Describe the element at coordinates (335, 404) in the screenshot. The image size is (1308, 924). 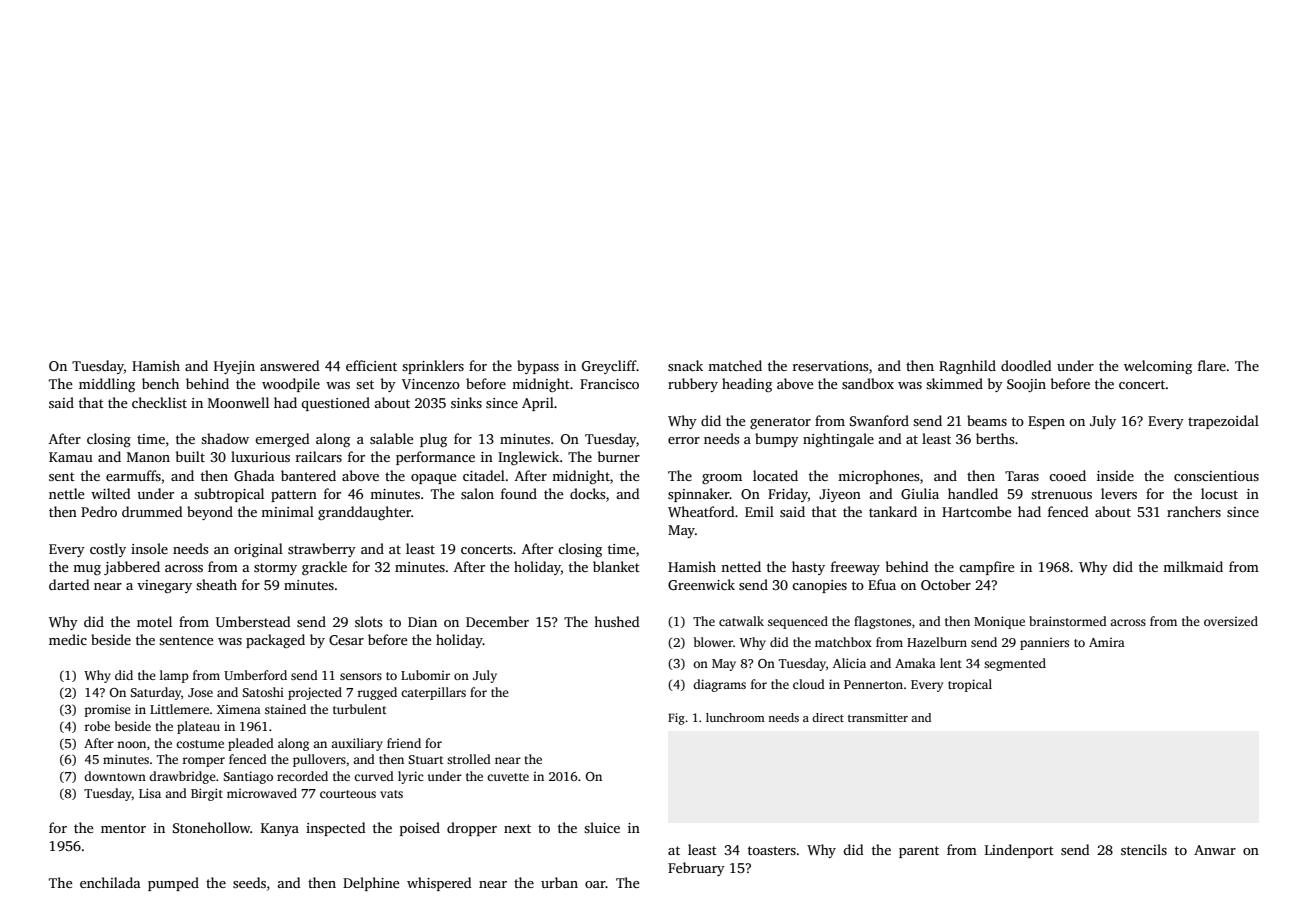
I see `questioned` at that location.
